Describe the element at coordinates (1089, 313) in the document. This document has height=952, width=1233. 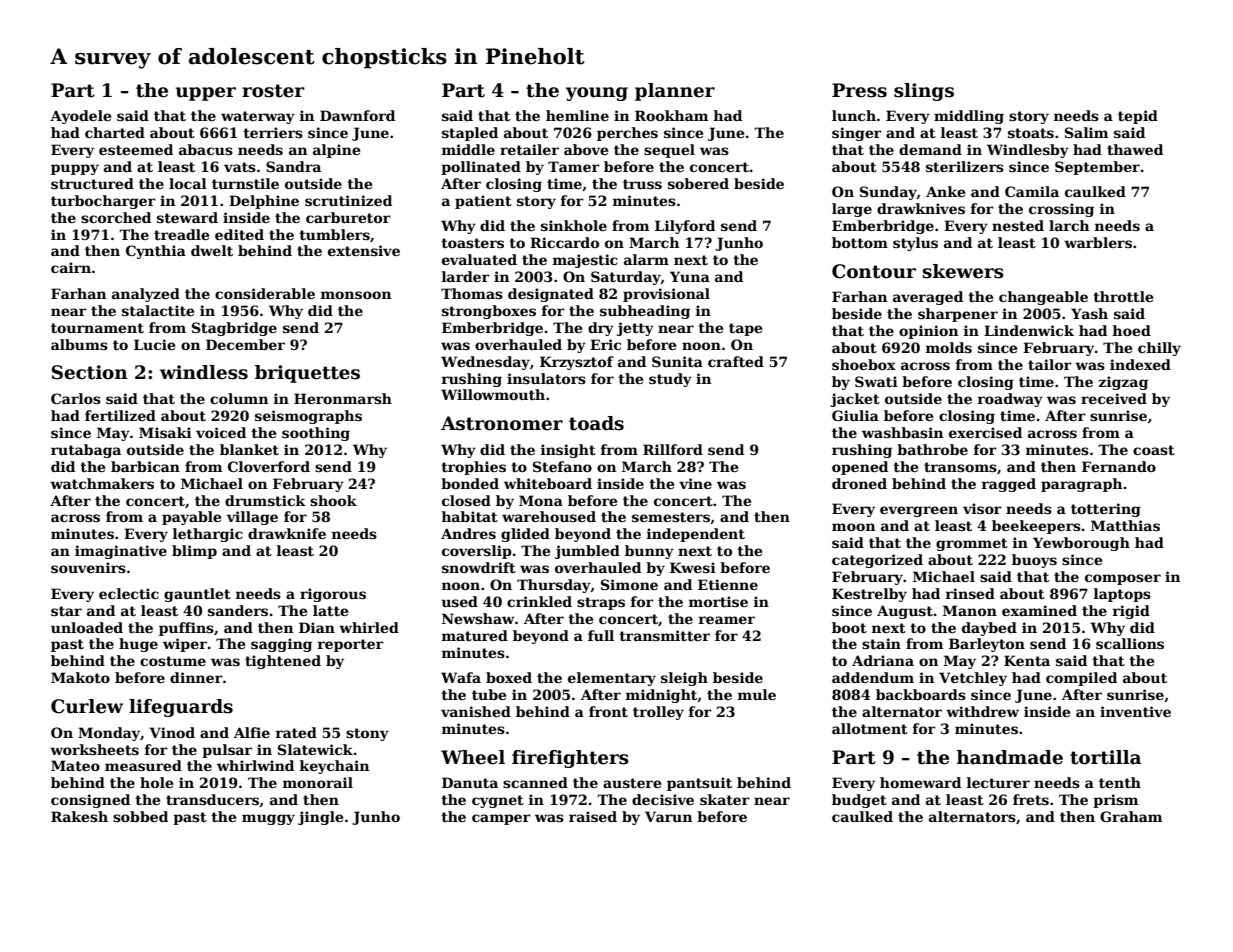
I see `Yash` at that location.
